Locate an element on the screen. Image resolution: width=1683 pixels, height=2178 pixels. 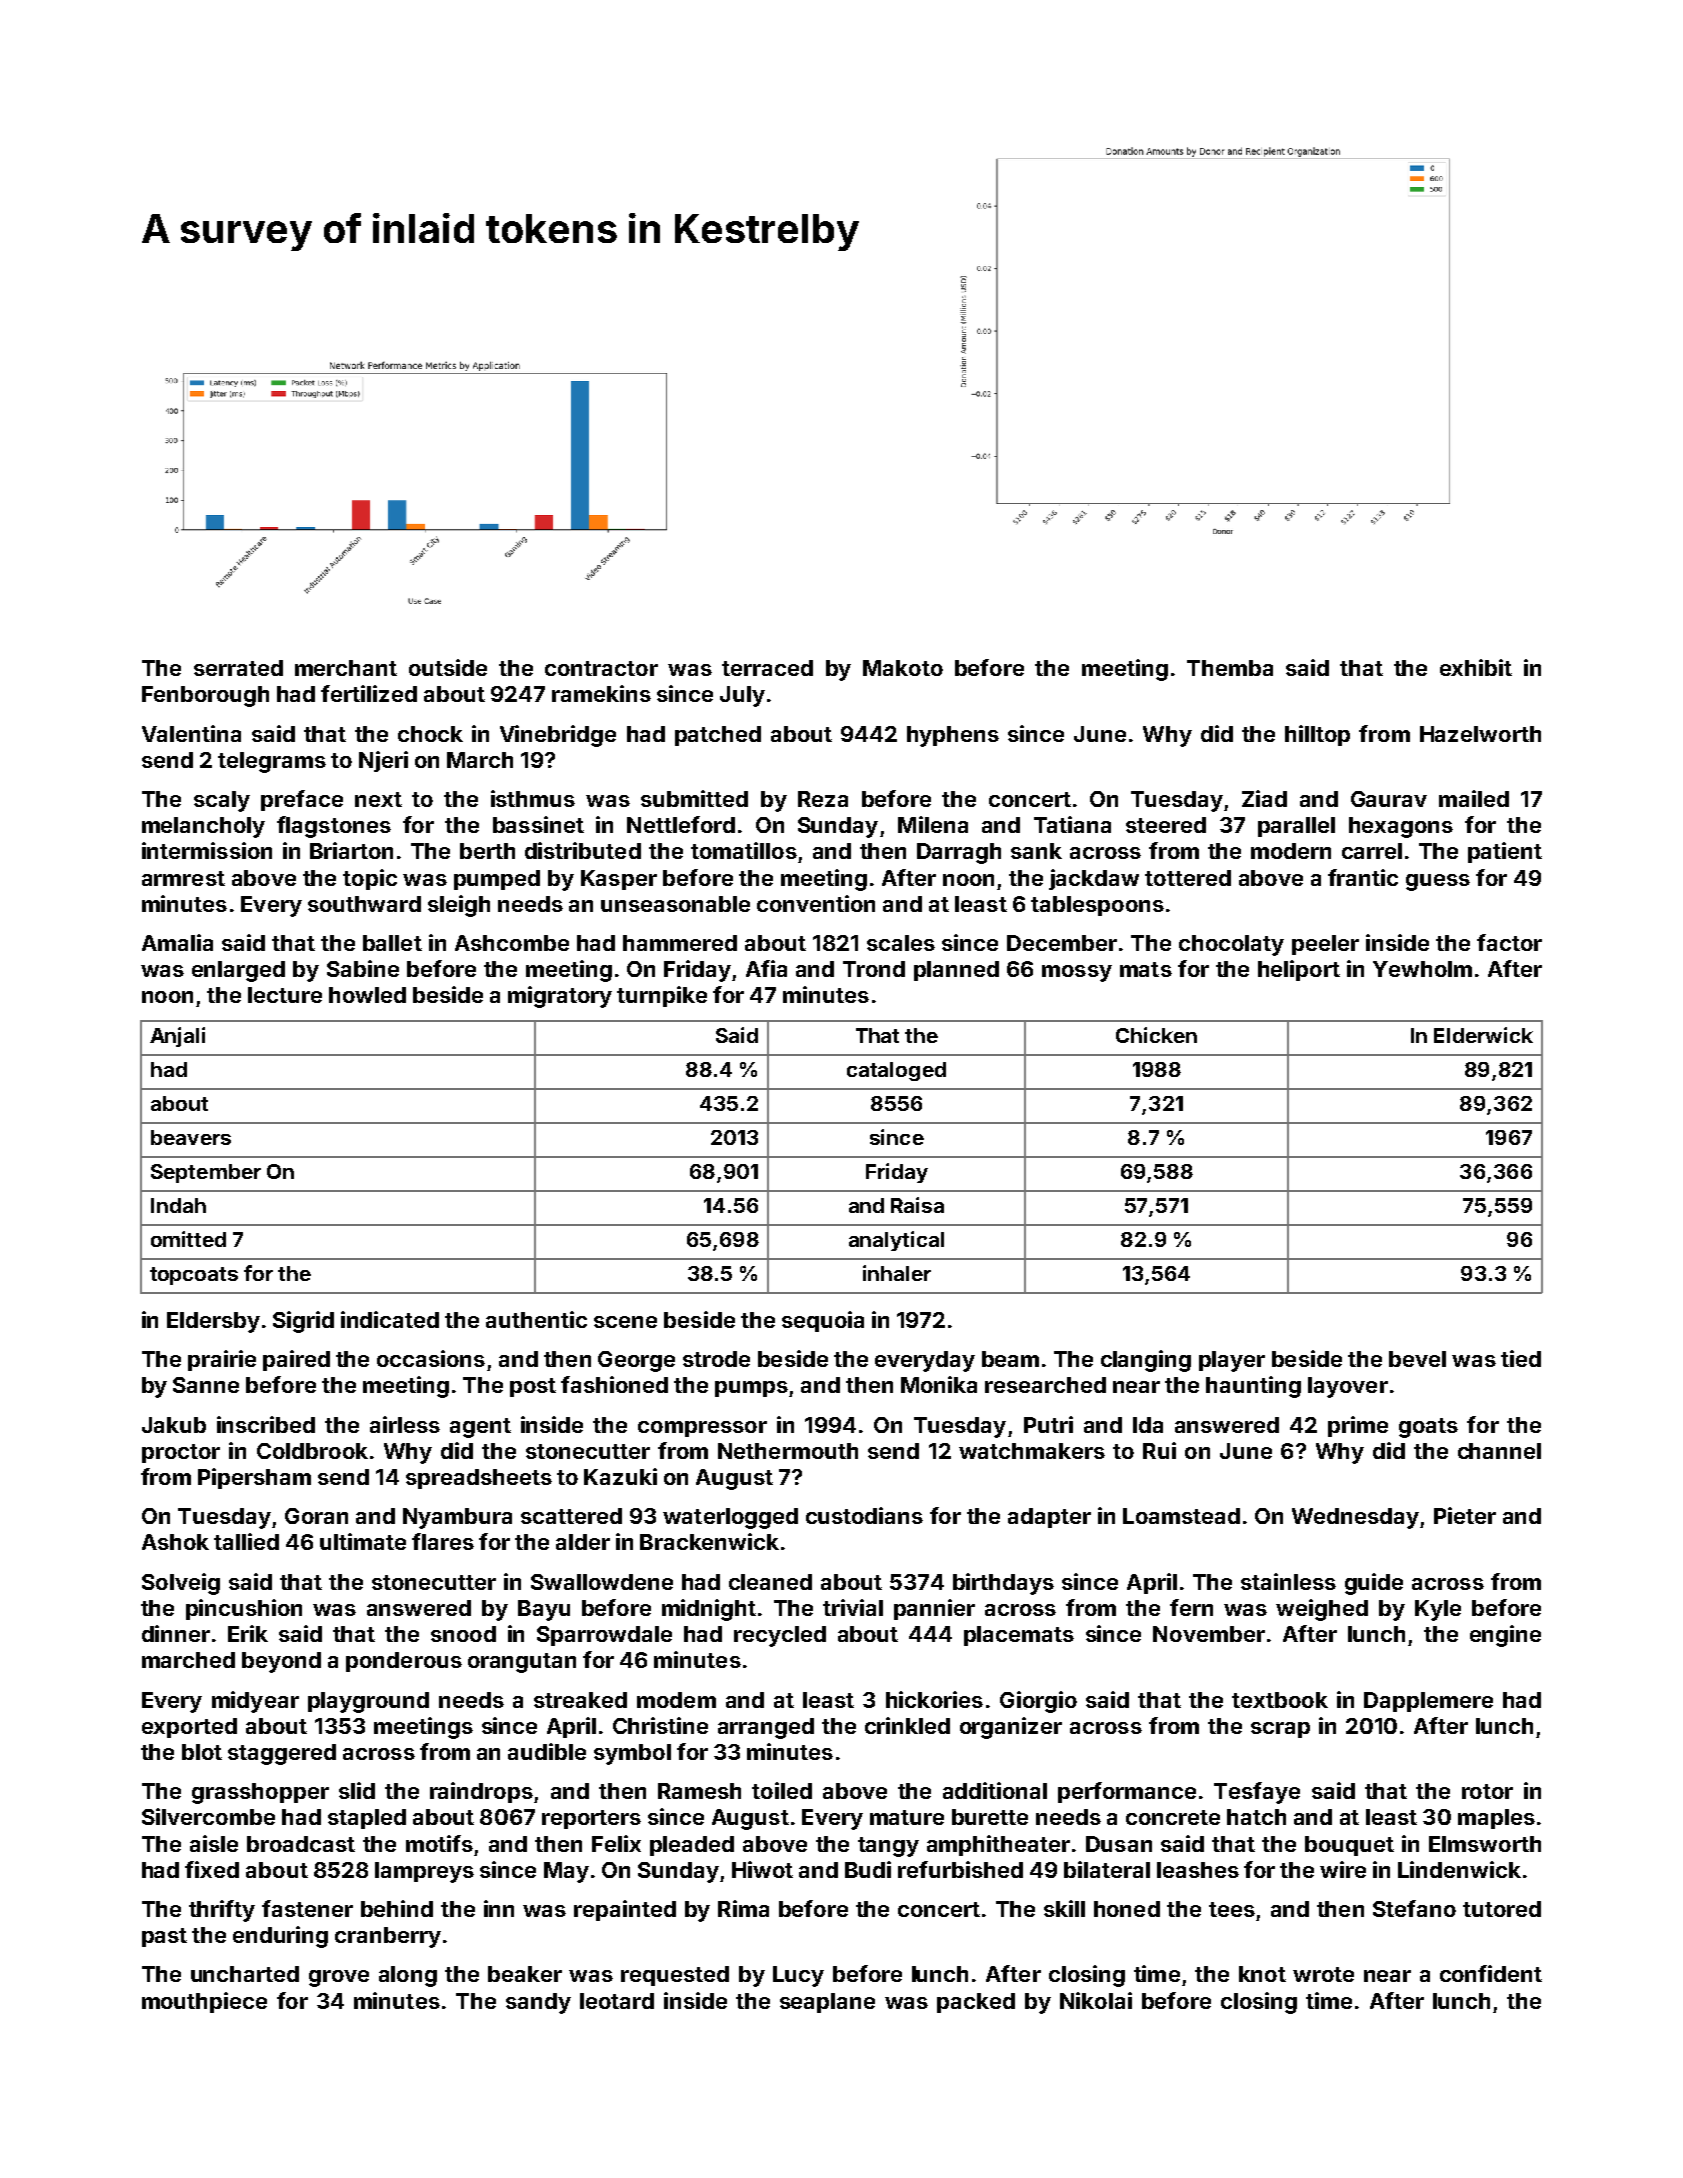
beavers is located at coordinates (191, 1137).
